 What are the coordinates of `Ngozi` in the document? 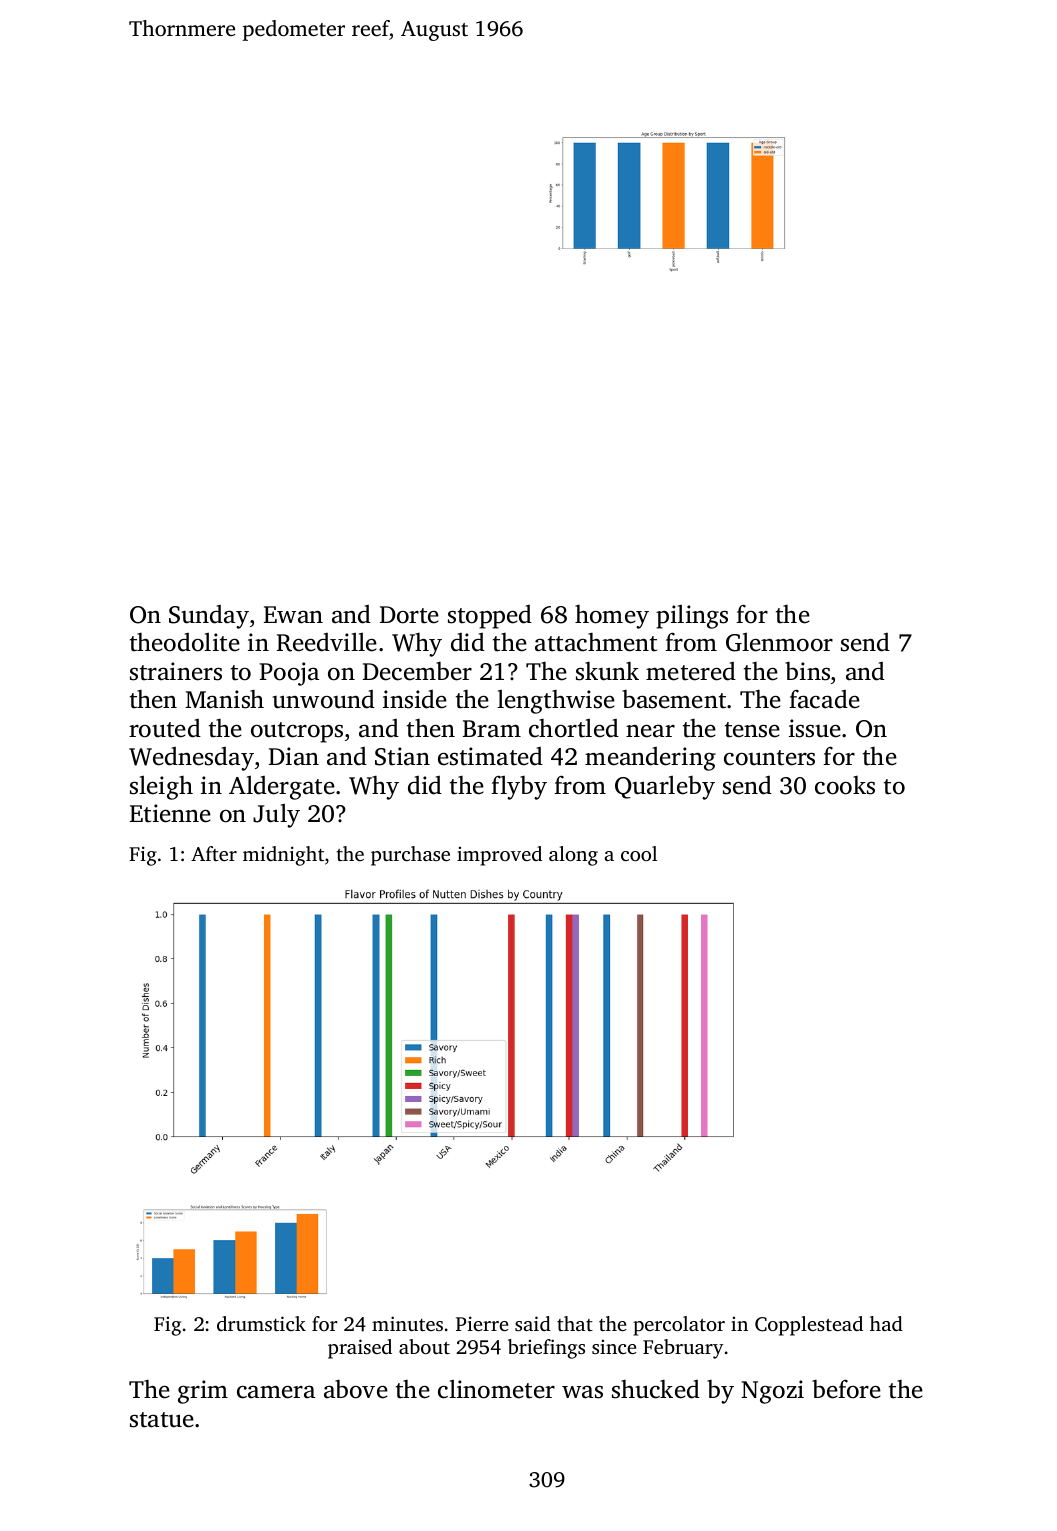 It's located at (772, 1392).
